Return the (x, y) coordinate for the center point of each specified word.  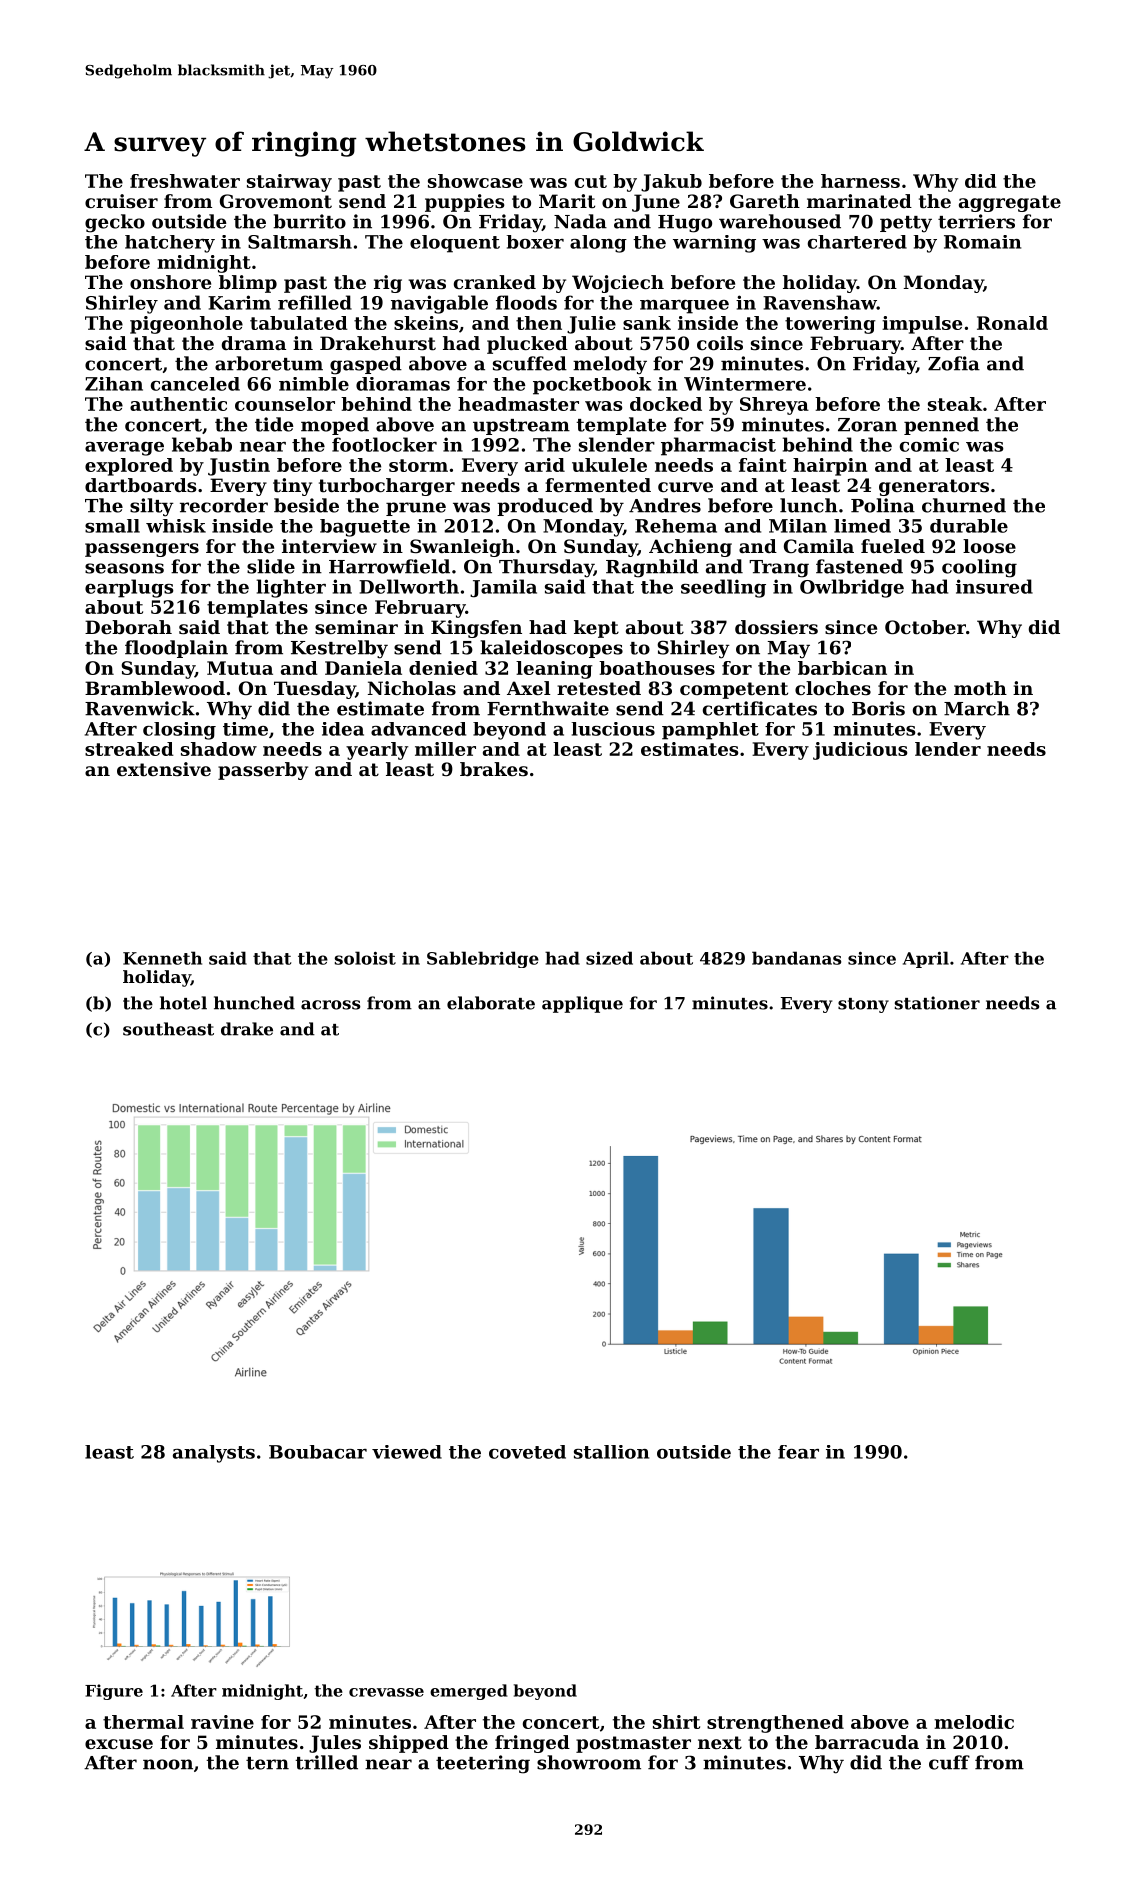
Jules (335, 1744)
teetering (483, 1764)
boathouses (657, 668)
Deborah (128, 627)
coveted (527, 1452)
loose (989, 546)
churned (964, 505)
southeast (168, 1029)
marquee (684, 307)
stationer (937, 1003)
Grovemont (276, 201)
